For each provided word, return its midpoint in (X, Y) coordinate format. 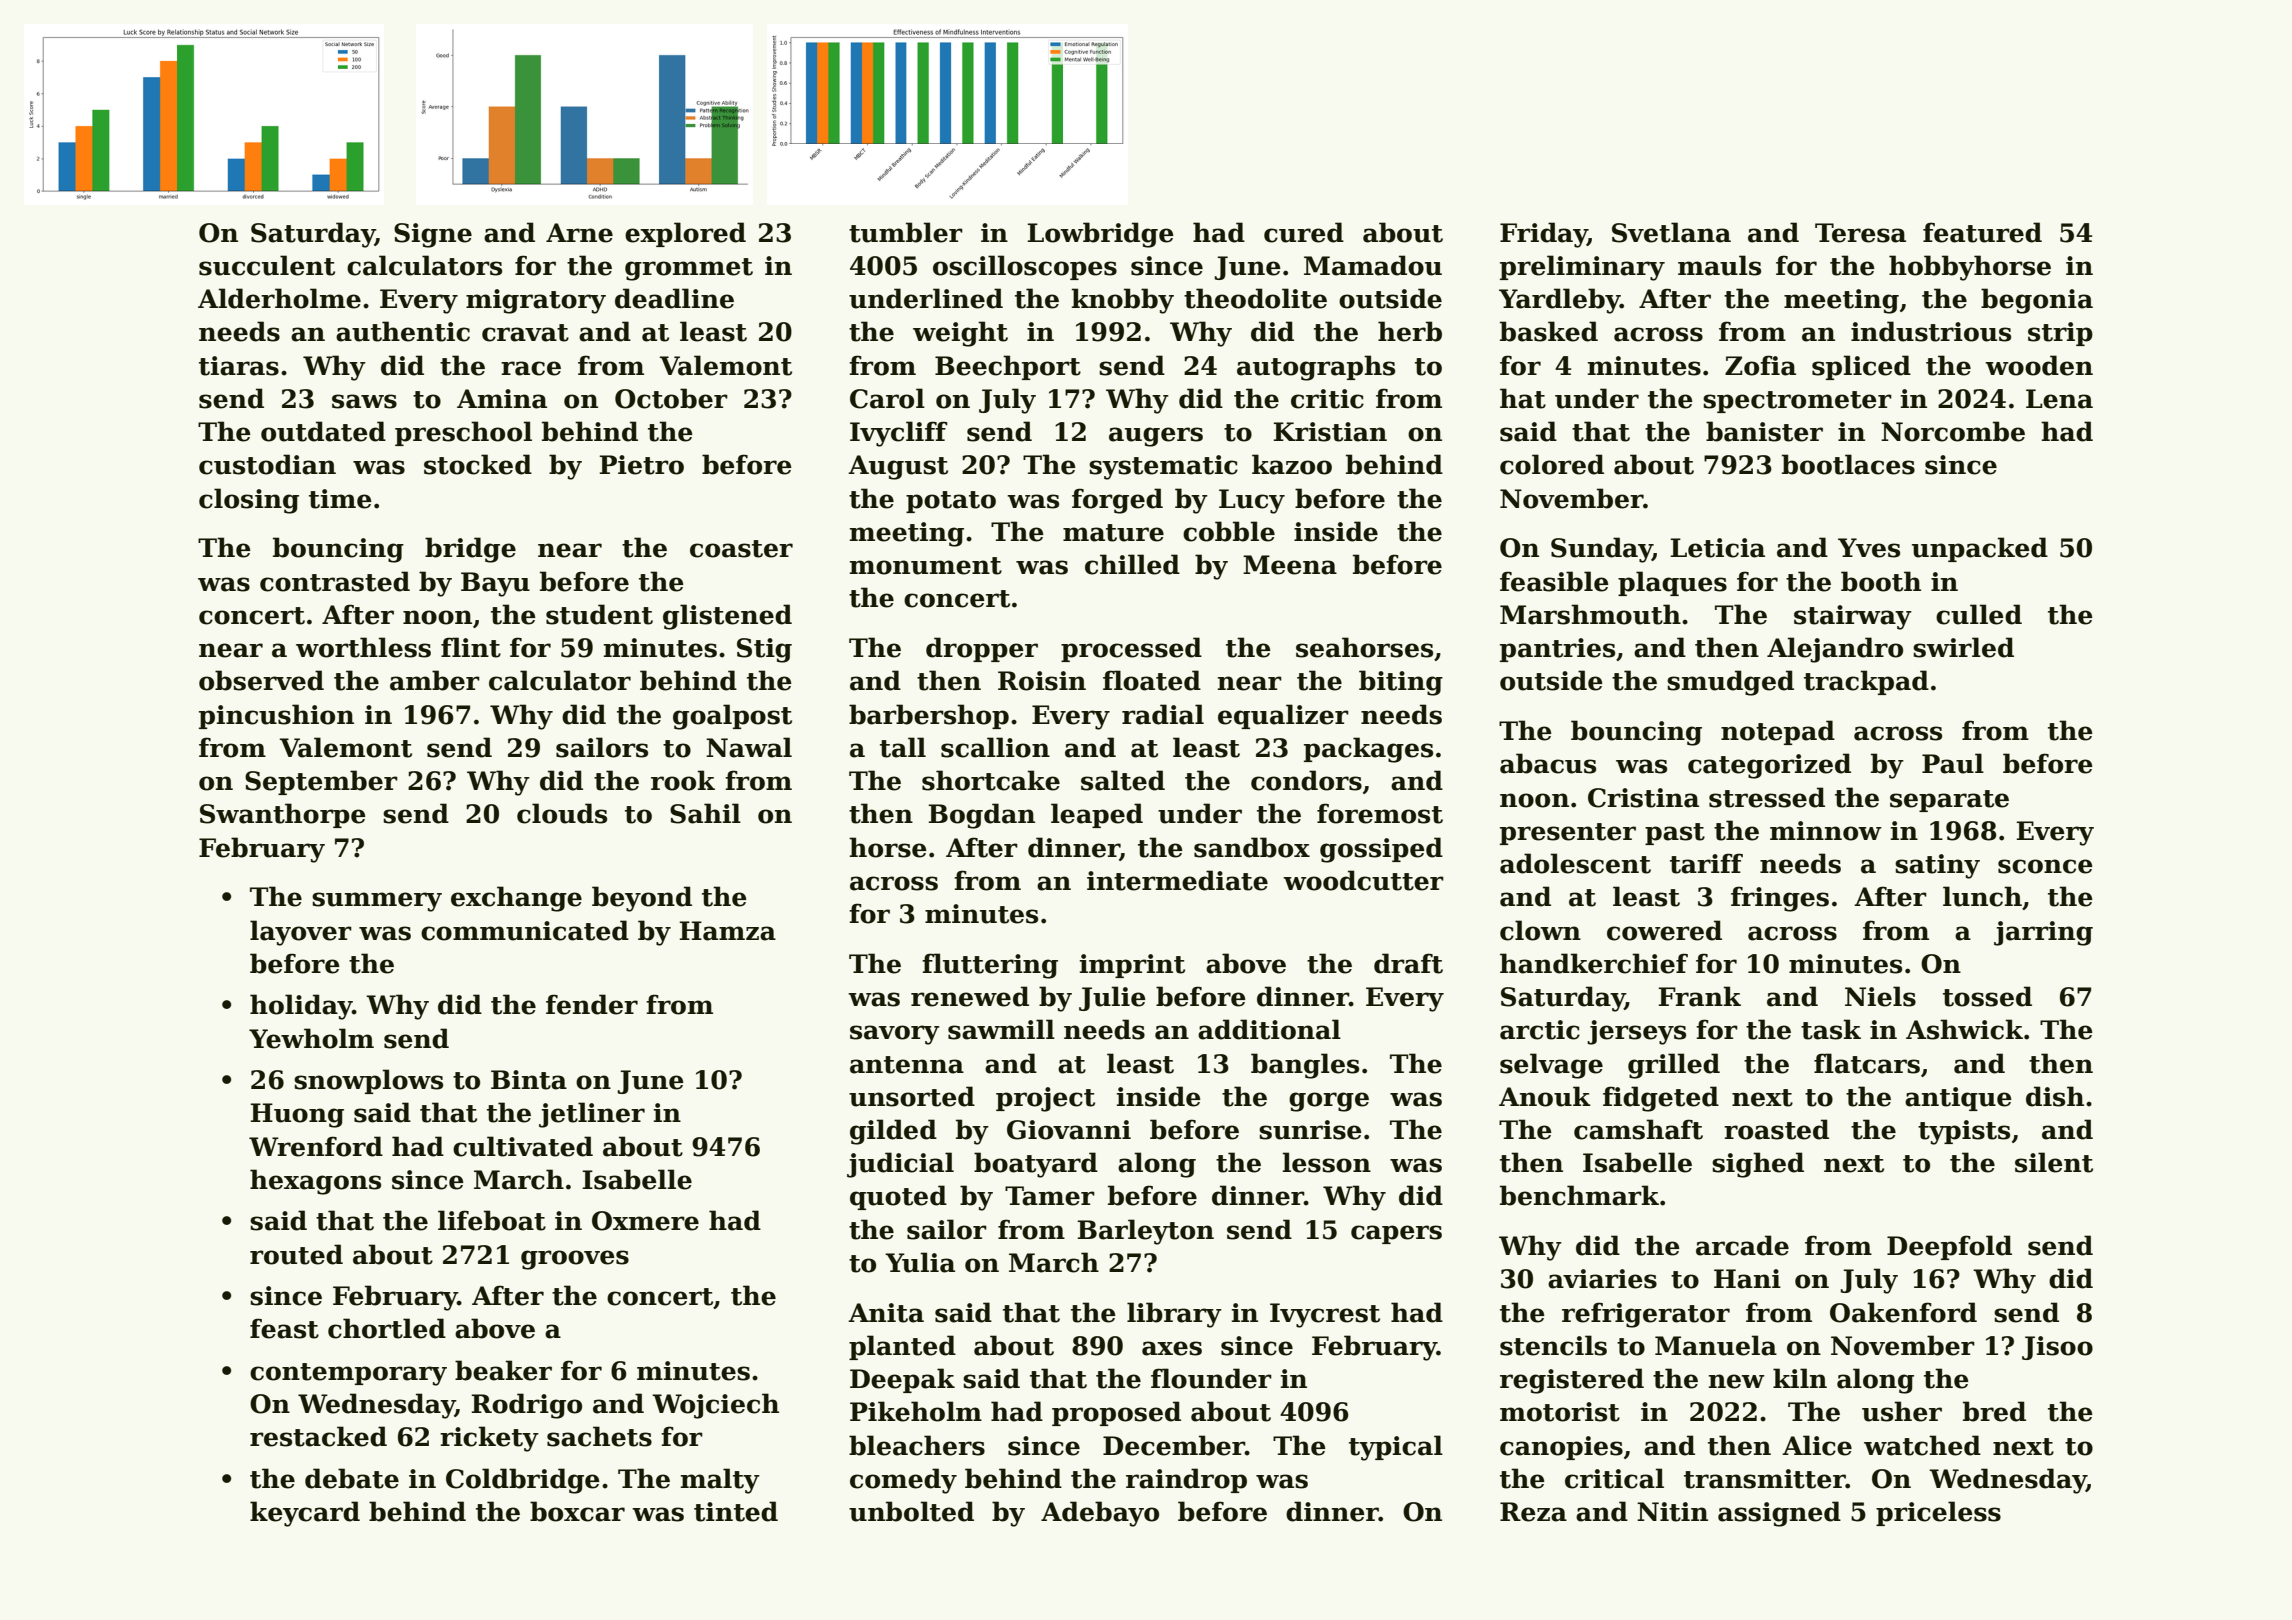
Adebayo (1100, 1514)
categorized (1769, 766)
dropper (982, 649)
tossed (1987, 996)
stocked (478, 464)
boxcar (577, 1511)
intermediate (1177, 880)
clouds (562, 813)
